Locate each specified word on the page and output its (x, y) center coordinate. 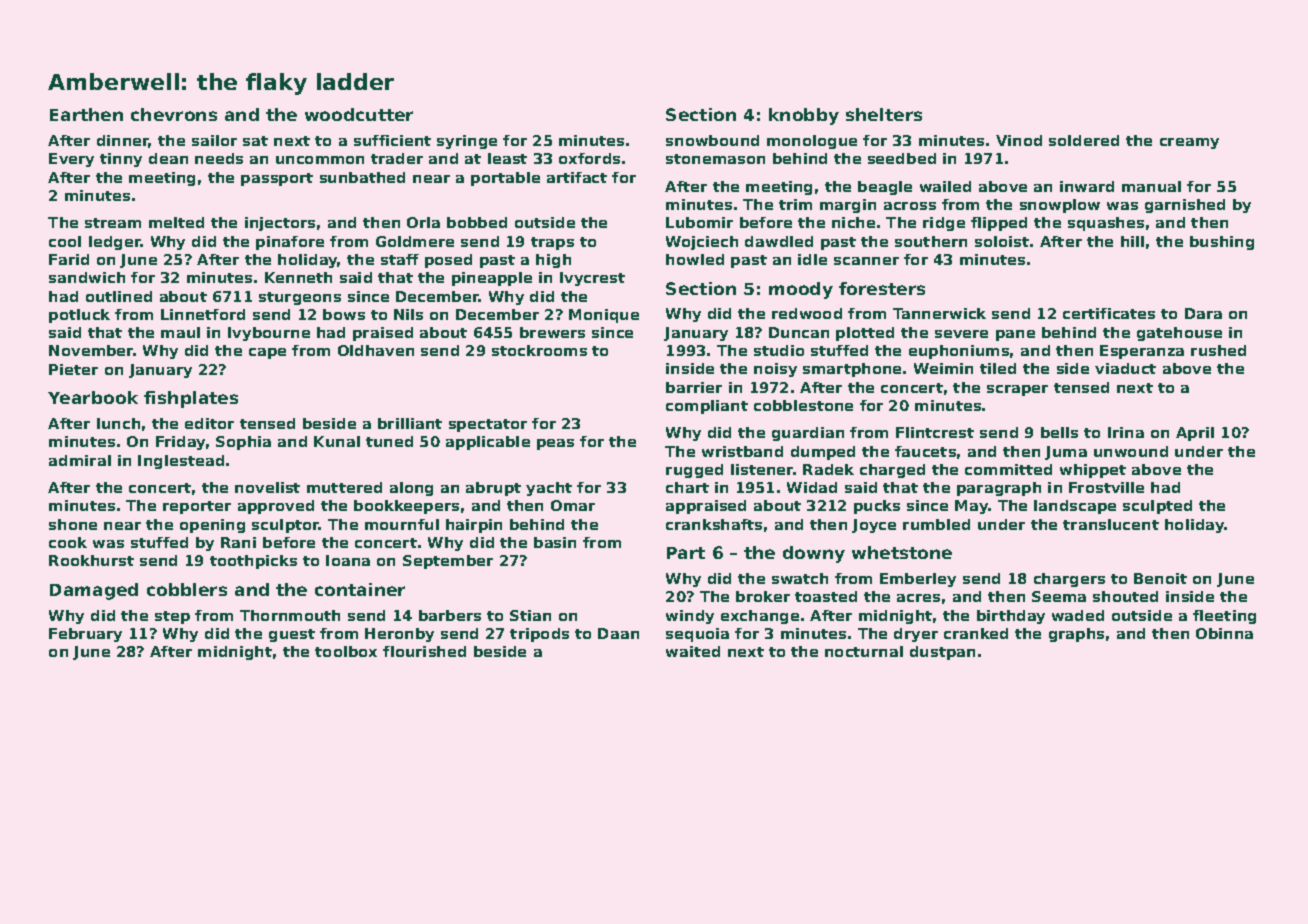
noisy (775, 370)
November (91, 350)
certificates (1109, 313)
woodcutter (359, 114)
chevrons (174, 114)
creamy (1189, 143)
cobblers (187, 589)
